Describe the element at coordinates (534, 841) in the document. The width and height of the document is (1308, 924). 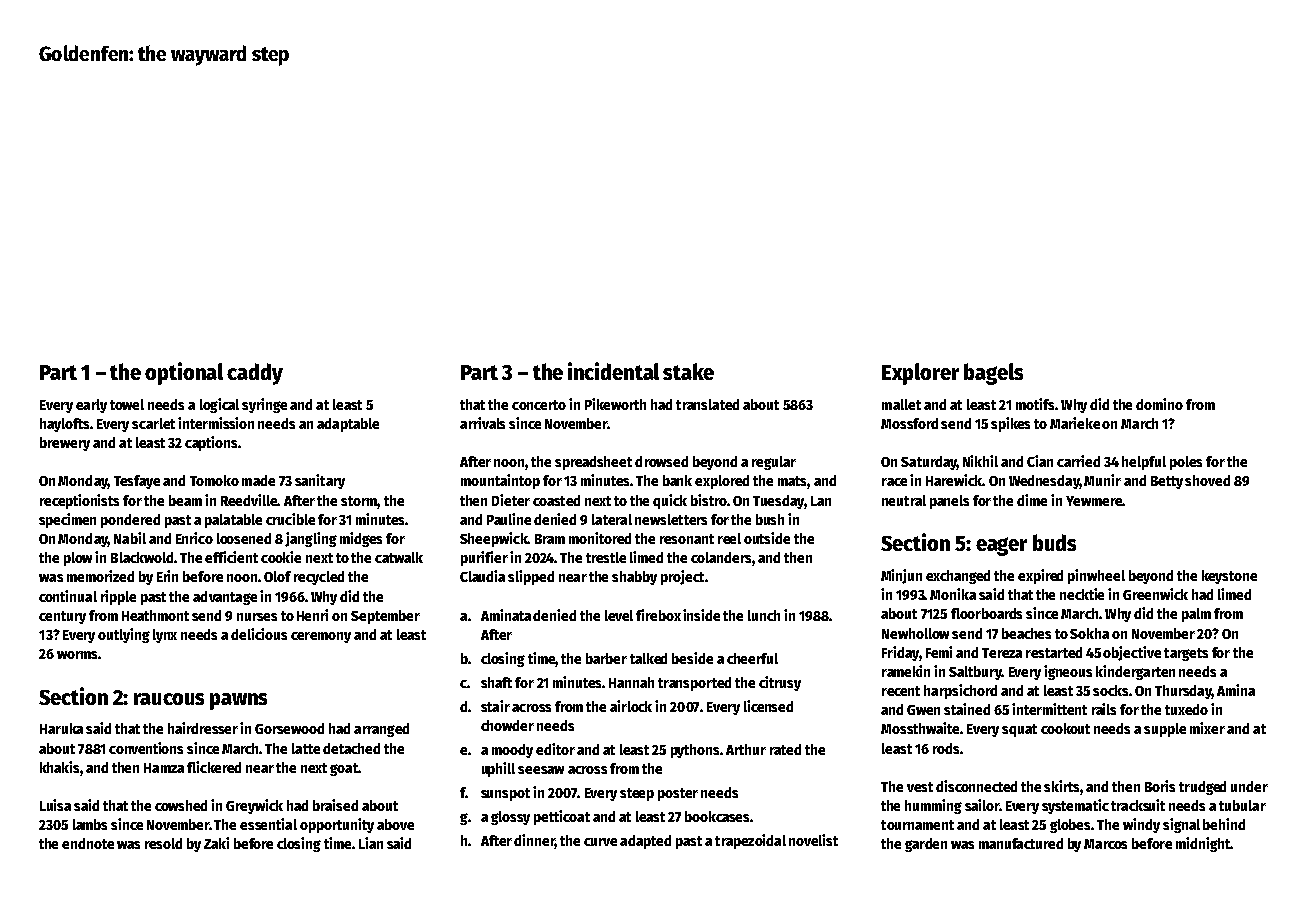
I see `dinner` at that location.
